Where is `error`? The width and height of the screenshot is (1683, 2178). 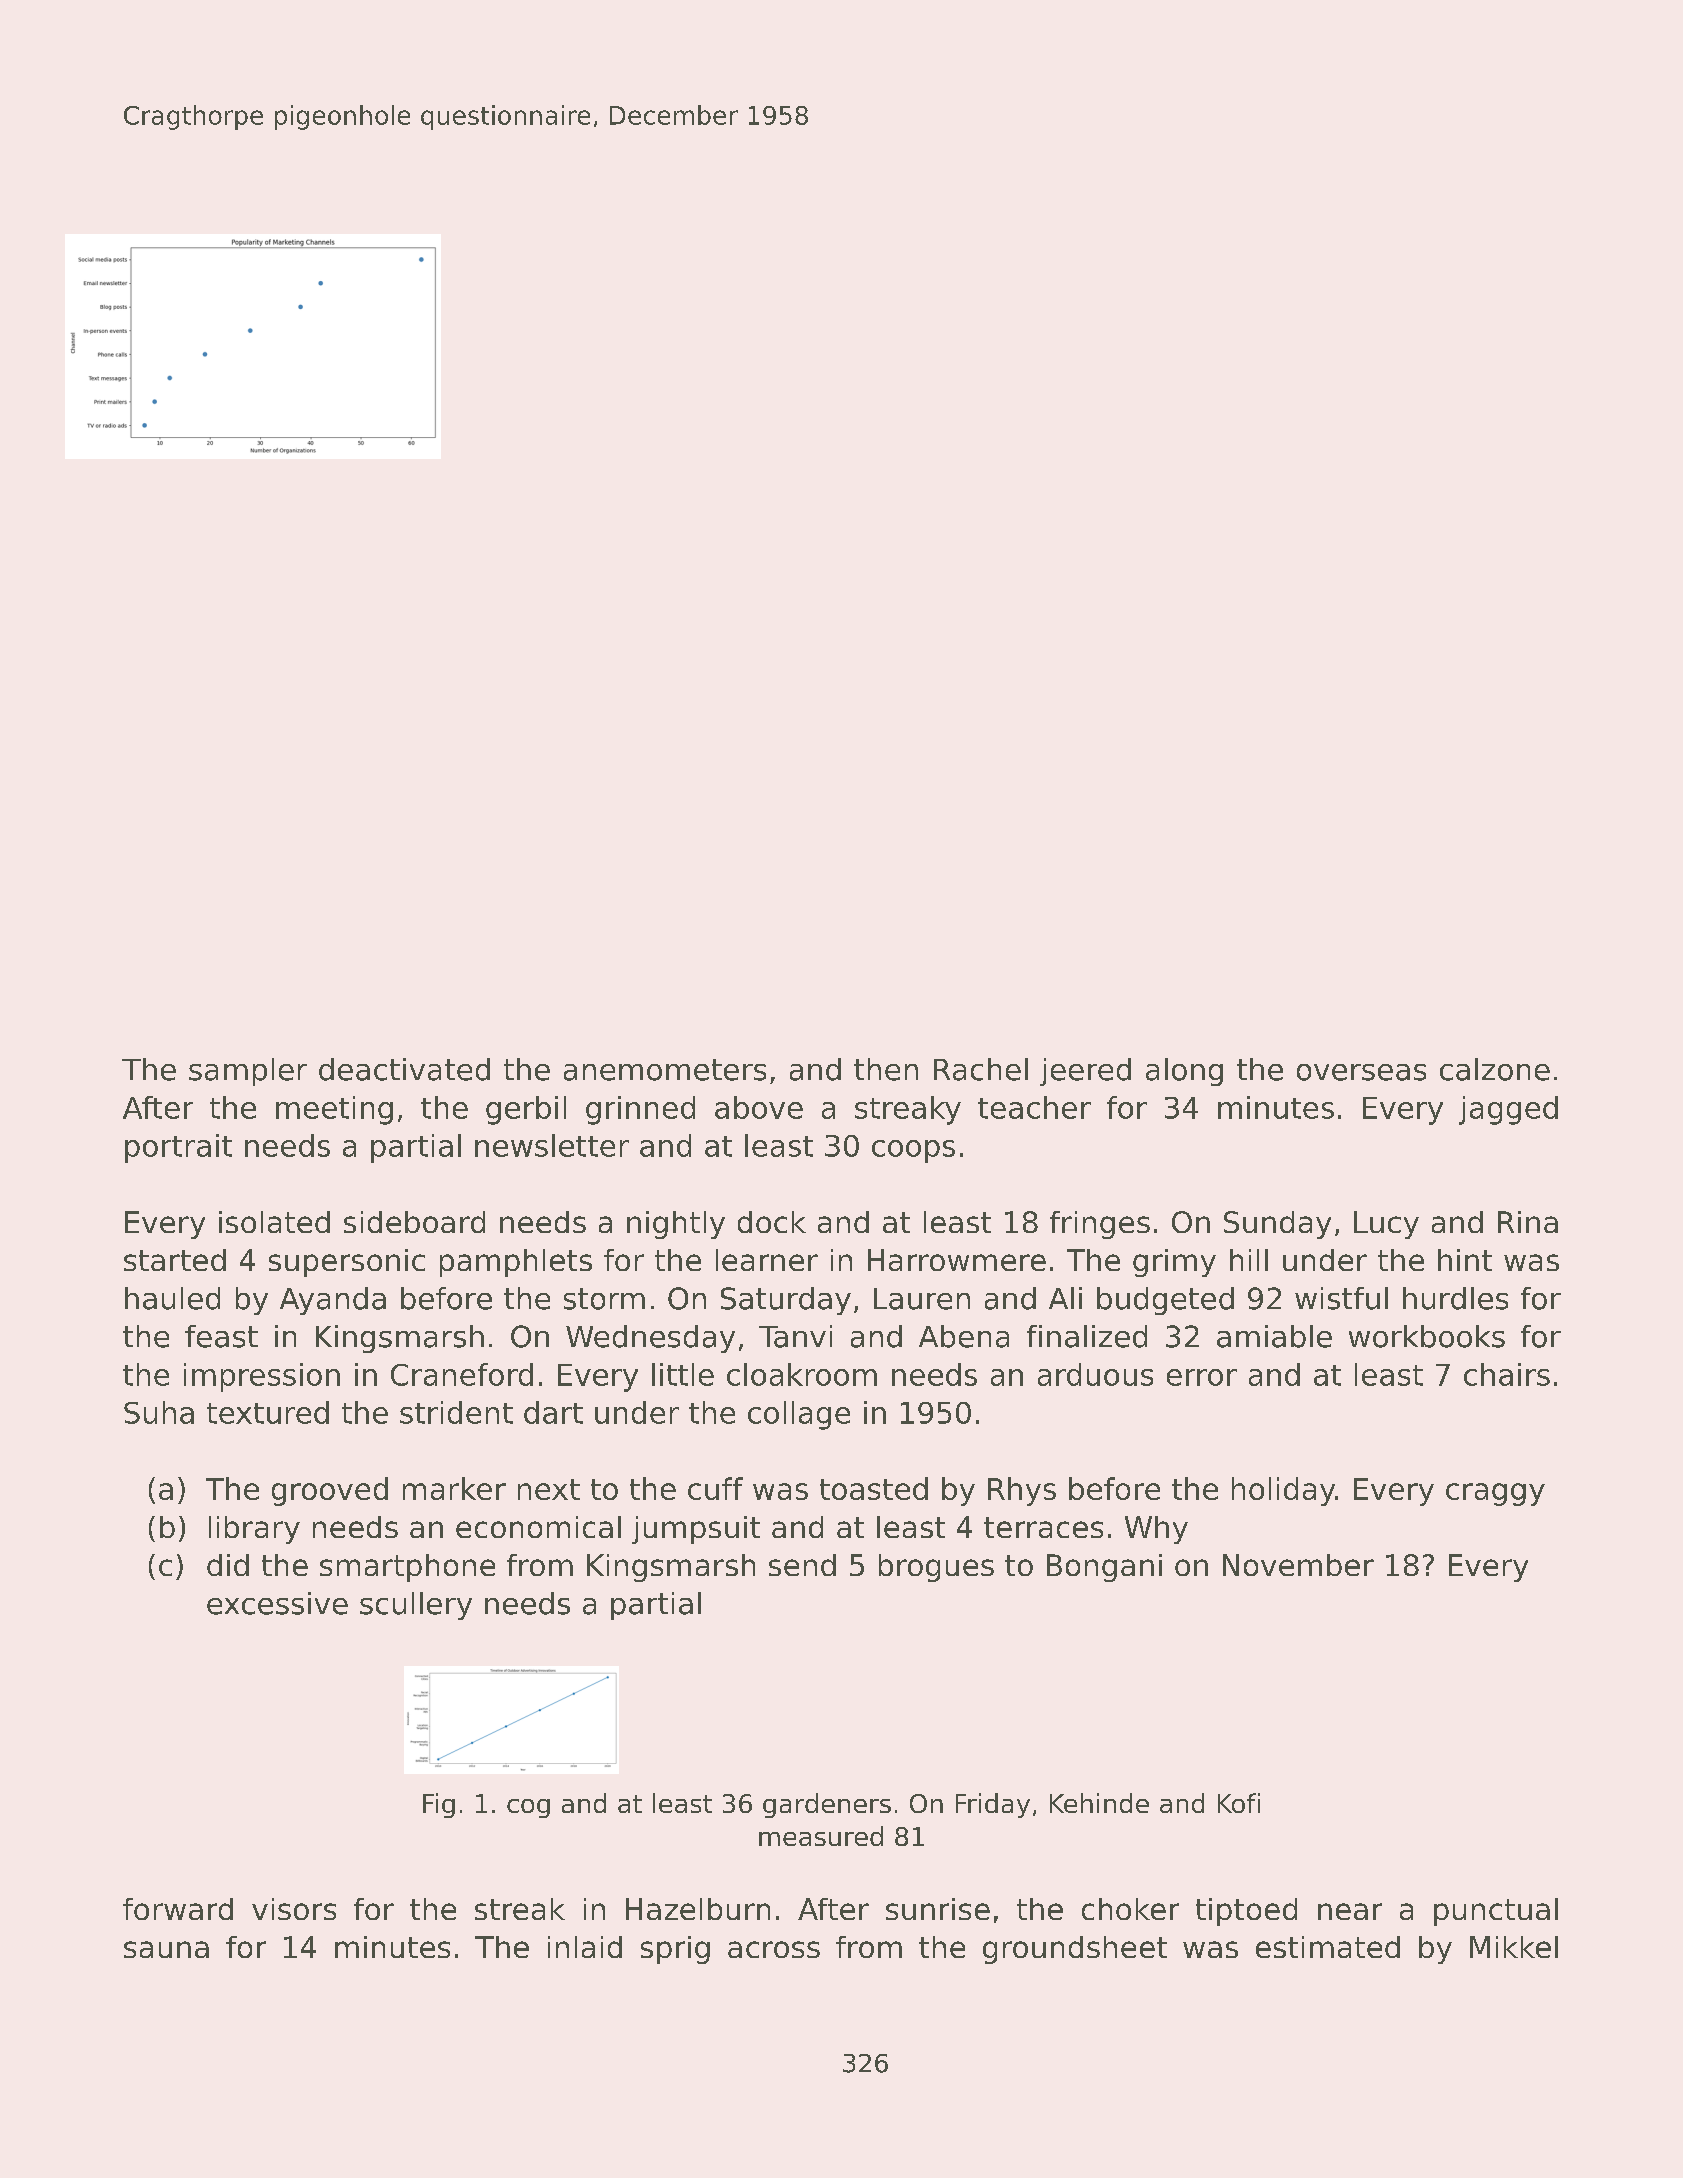 error is located at coordinates (1202, 1377).
